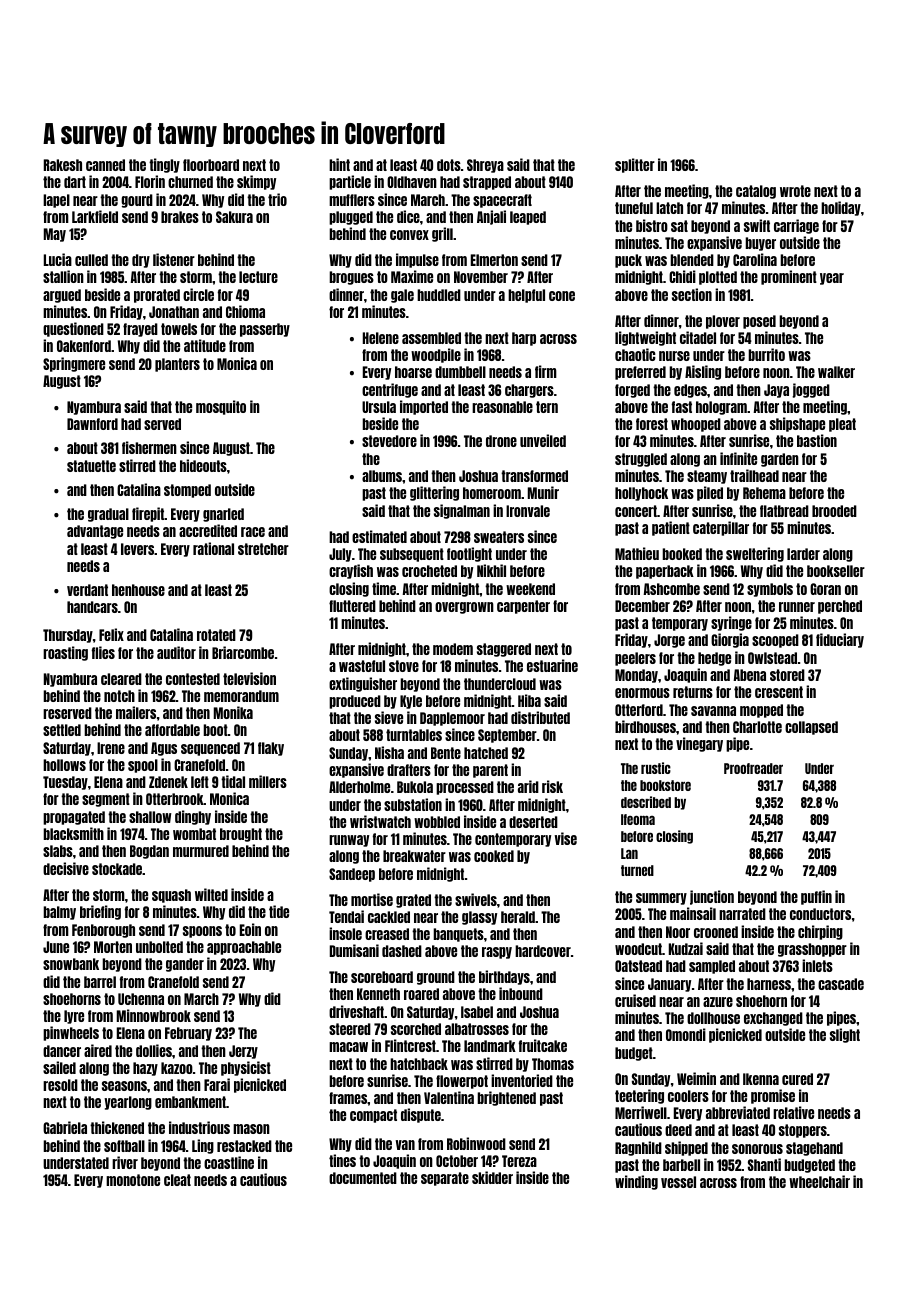  Describe the element at coordinates (543, 440) in the document. I see `unveiled` at that location.
